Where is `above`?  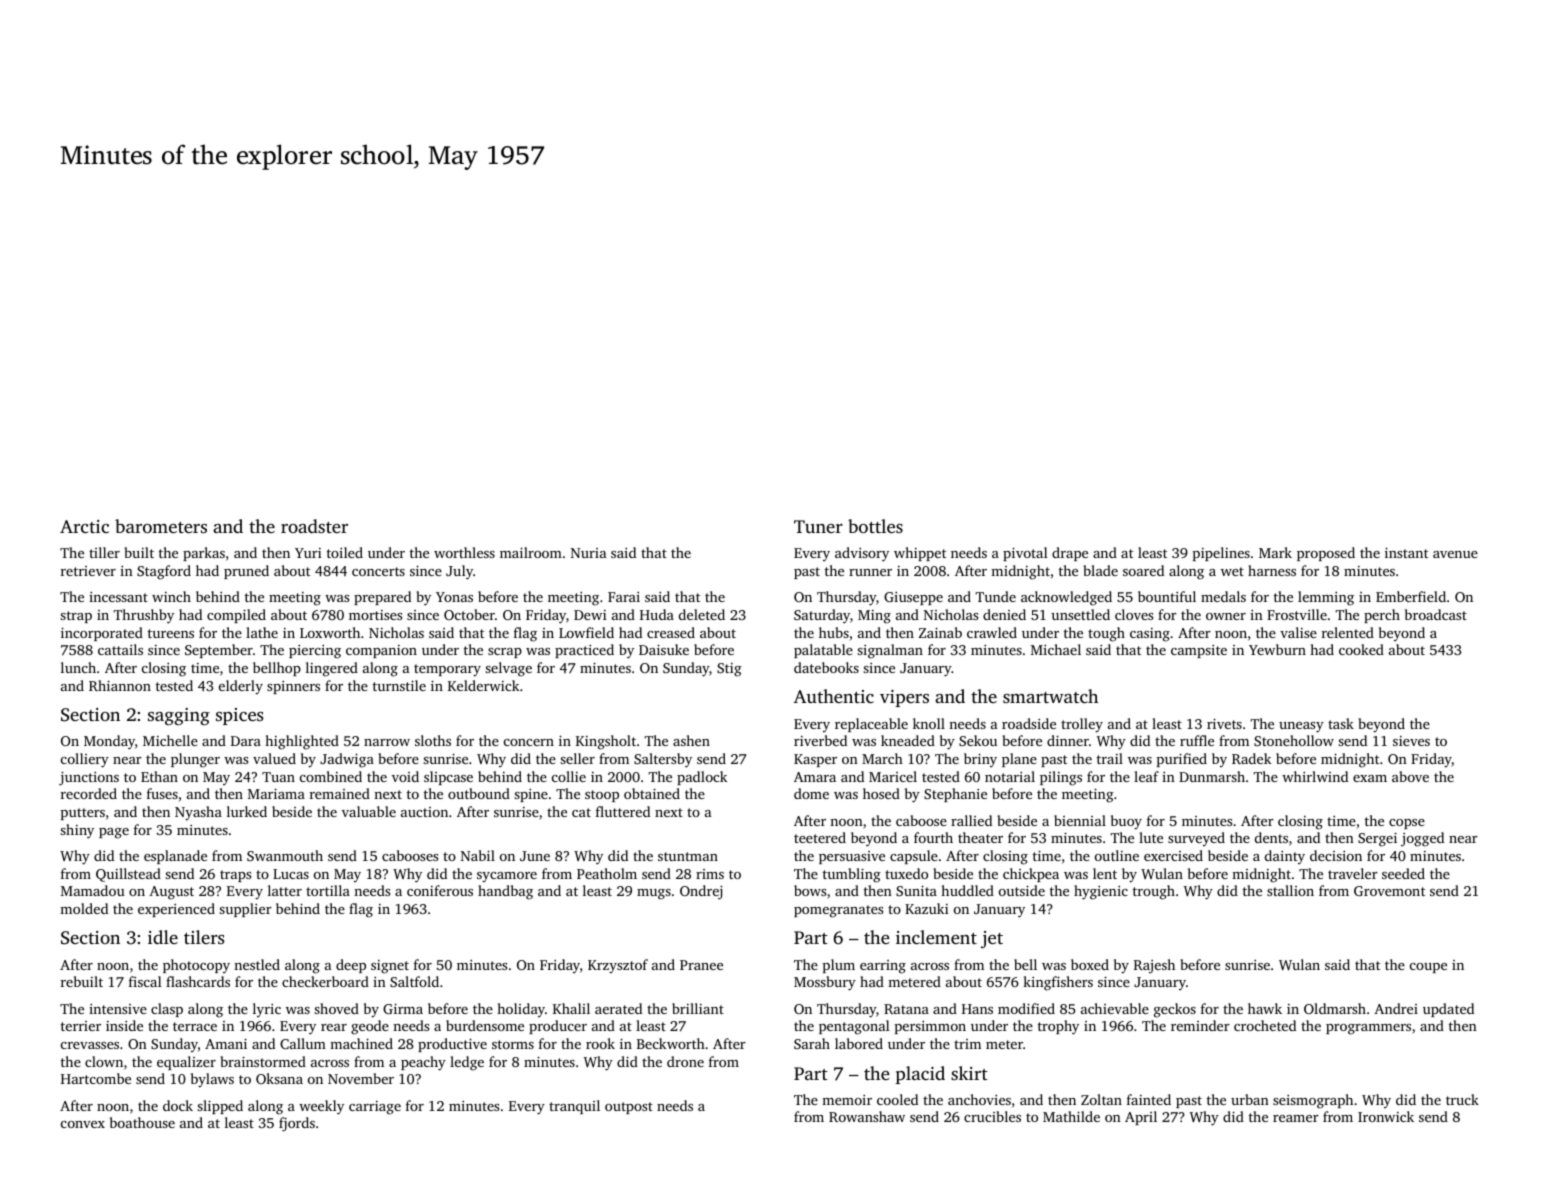
above is located at coordinates (1410, 776).
